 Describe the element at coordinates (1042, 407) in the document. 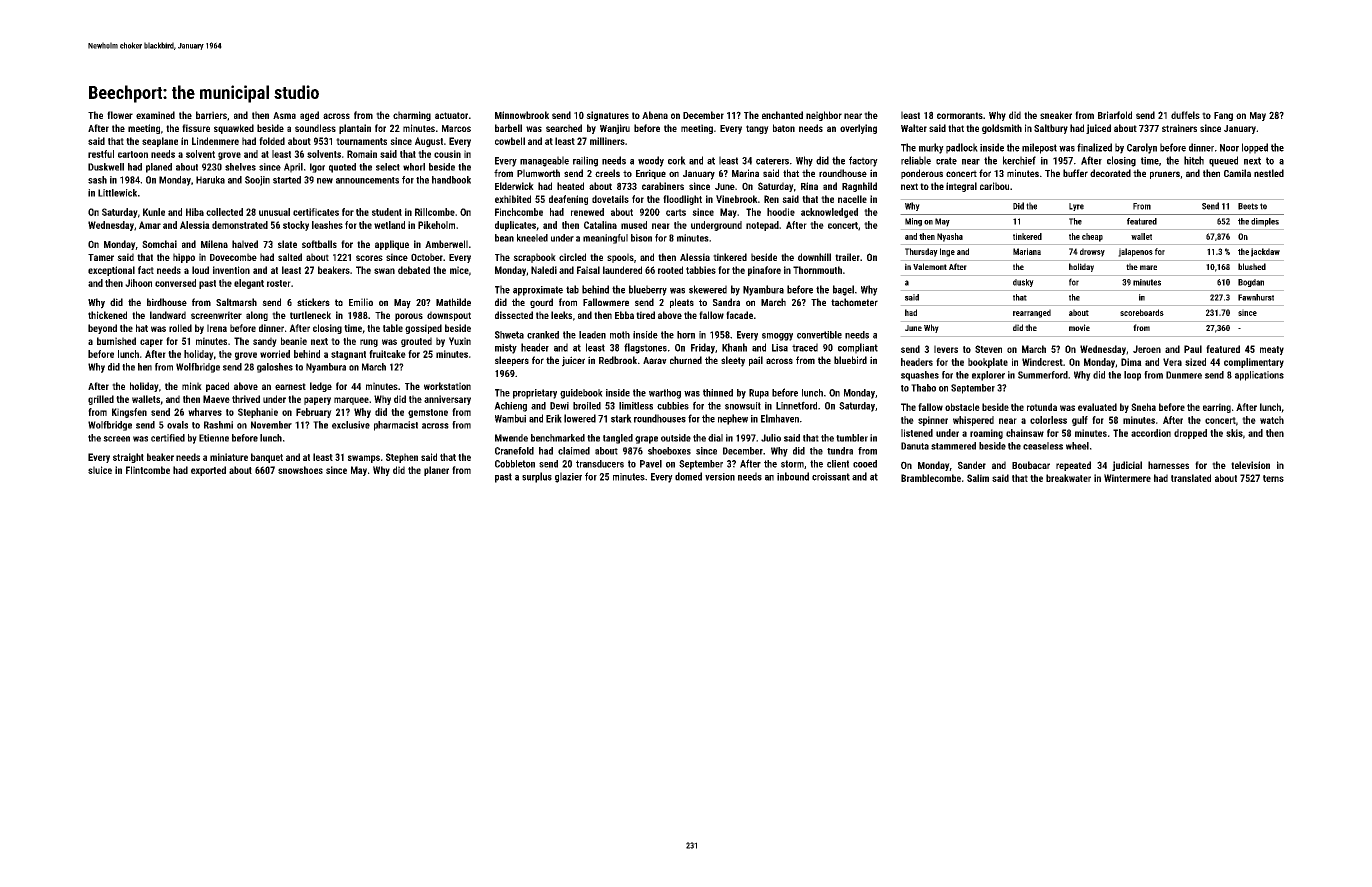

I see `rotunda` at that location.
